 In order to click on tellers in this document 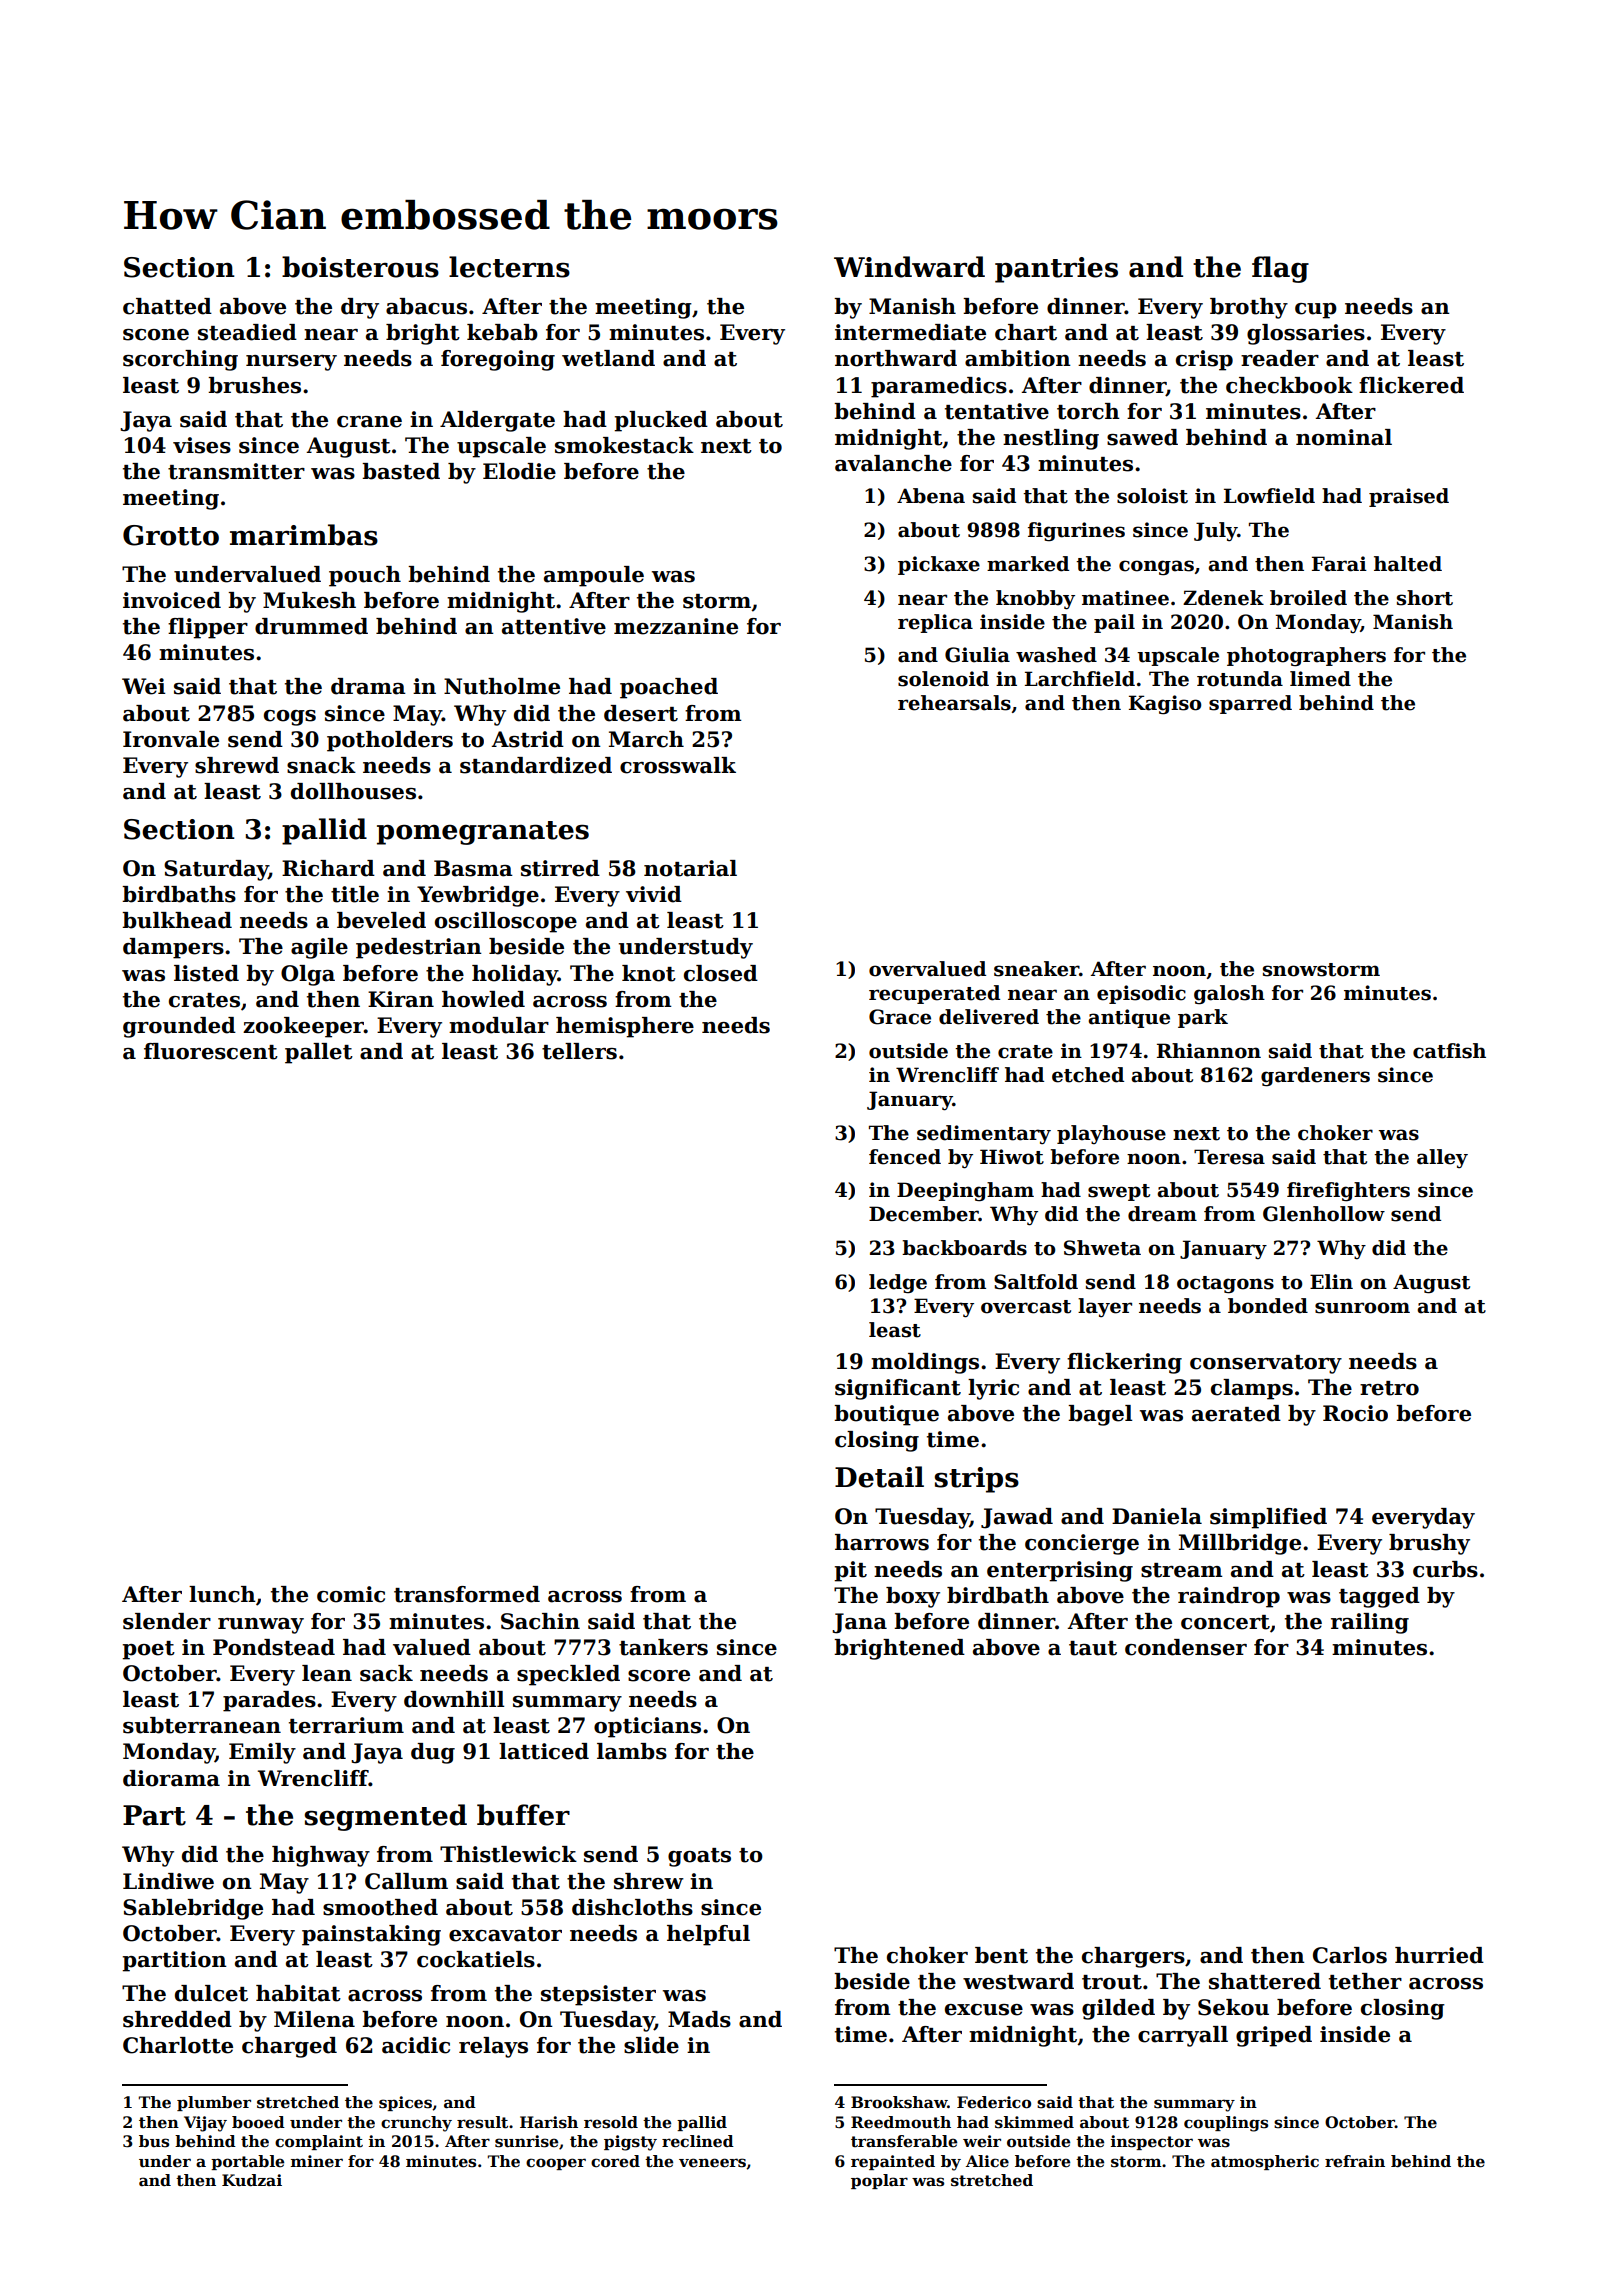, I will do `click(579, 1051)`.
